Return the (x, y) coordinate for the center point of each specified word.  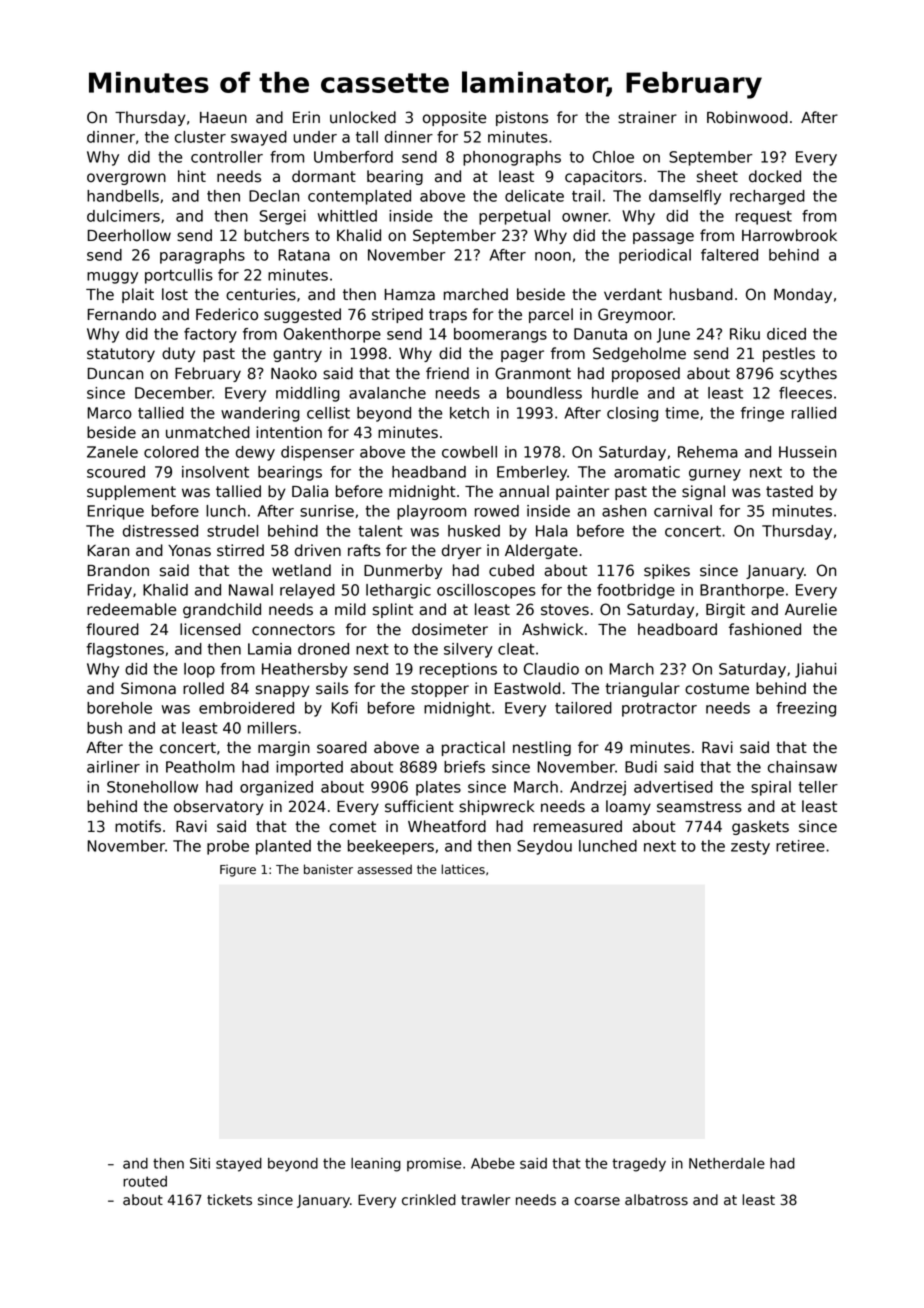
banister (328, 869)
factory (210, 335)
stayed (239, 1165)
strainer (647, 117)
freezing (806, 709)
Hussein (807, 452)
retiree (800, 846)
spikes (667, 571)
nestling (542, 748)
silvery (468, 650)
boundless (544, 393)
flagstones (125, 650)
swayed (259, 138)
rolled (203, 688)
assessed (384, 869)
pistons (522, 118)
